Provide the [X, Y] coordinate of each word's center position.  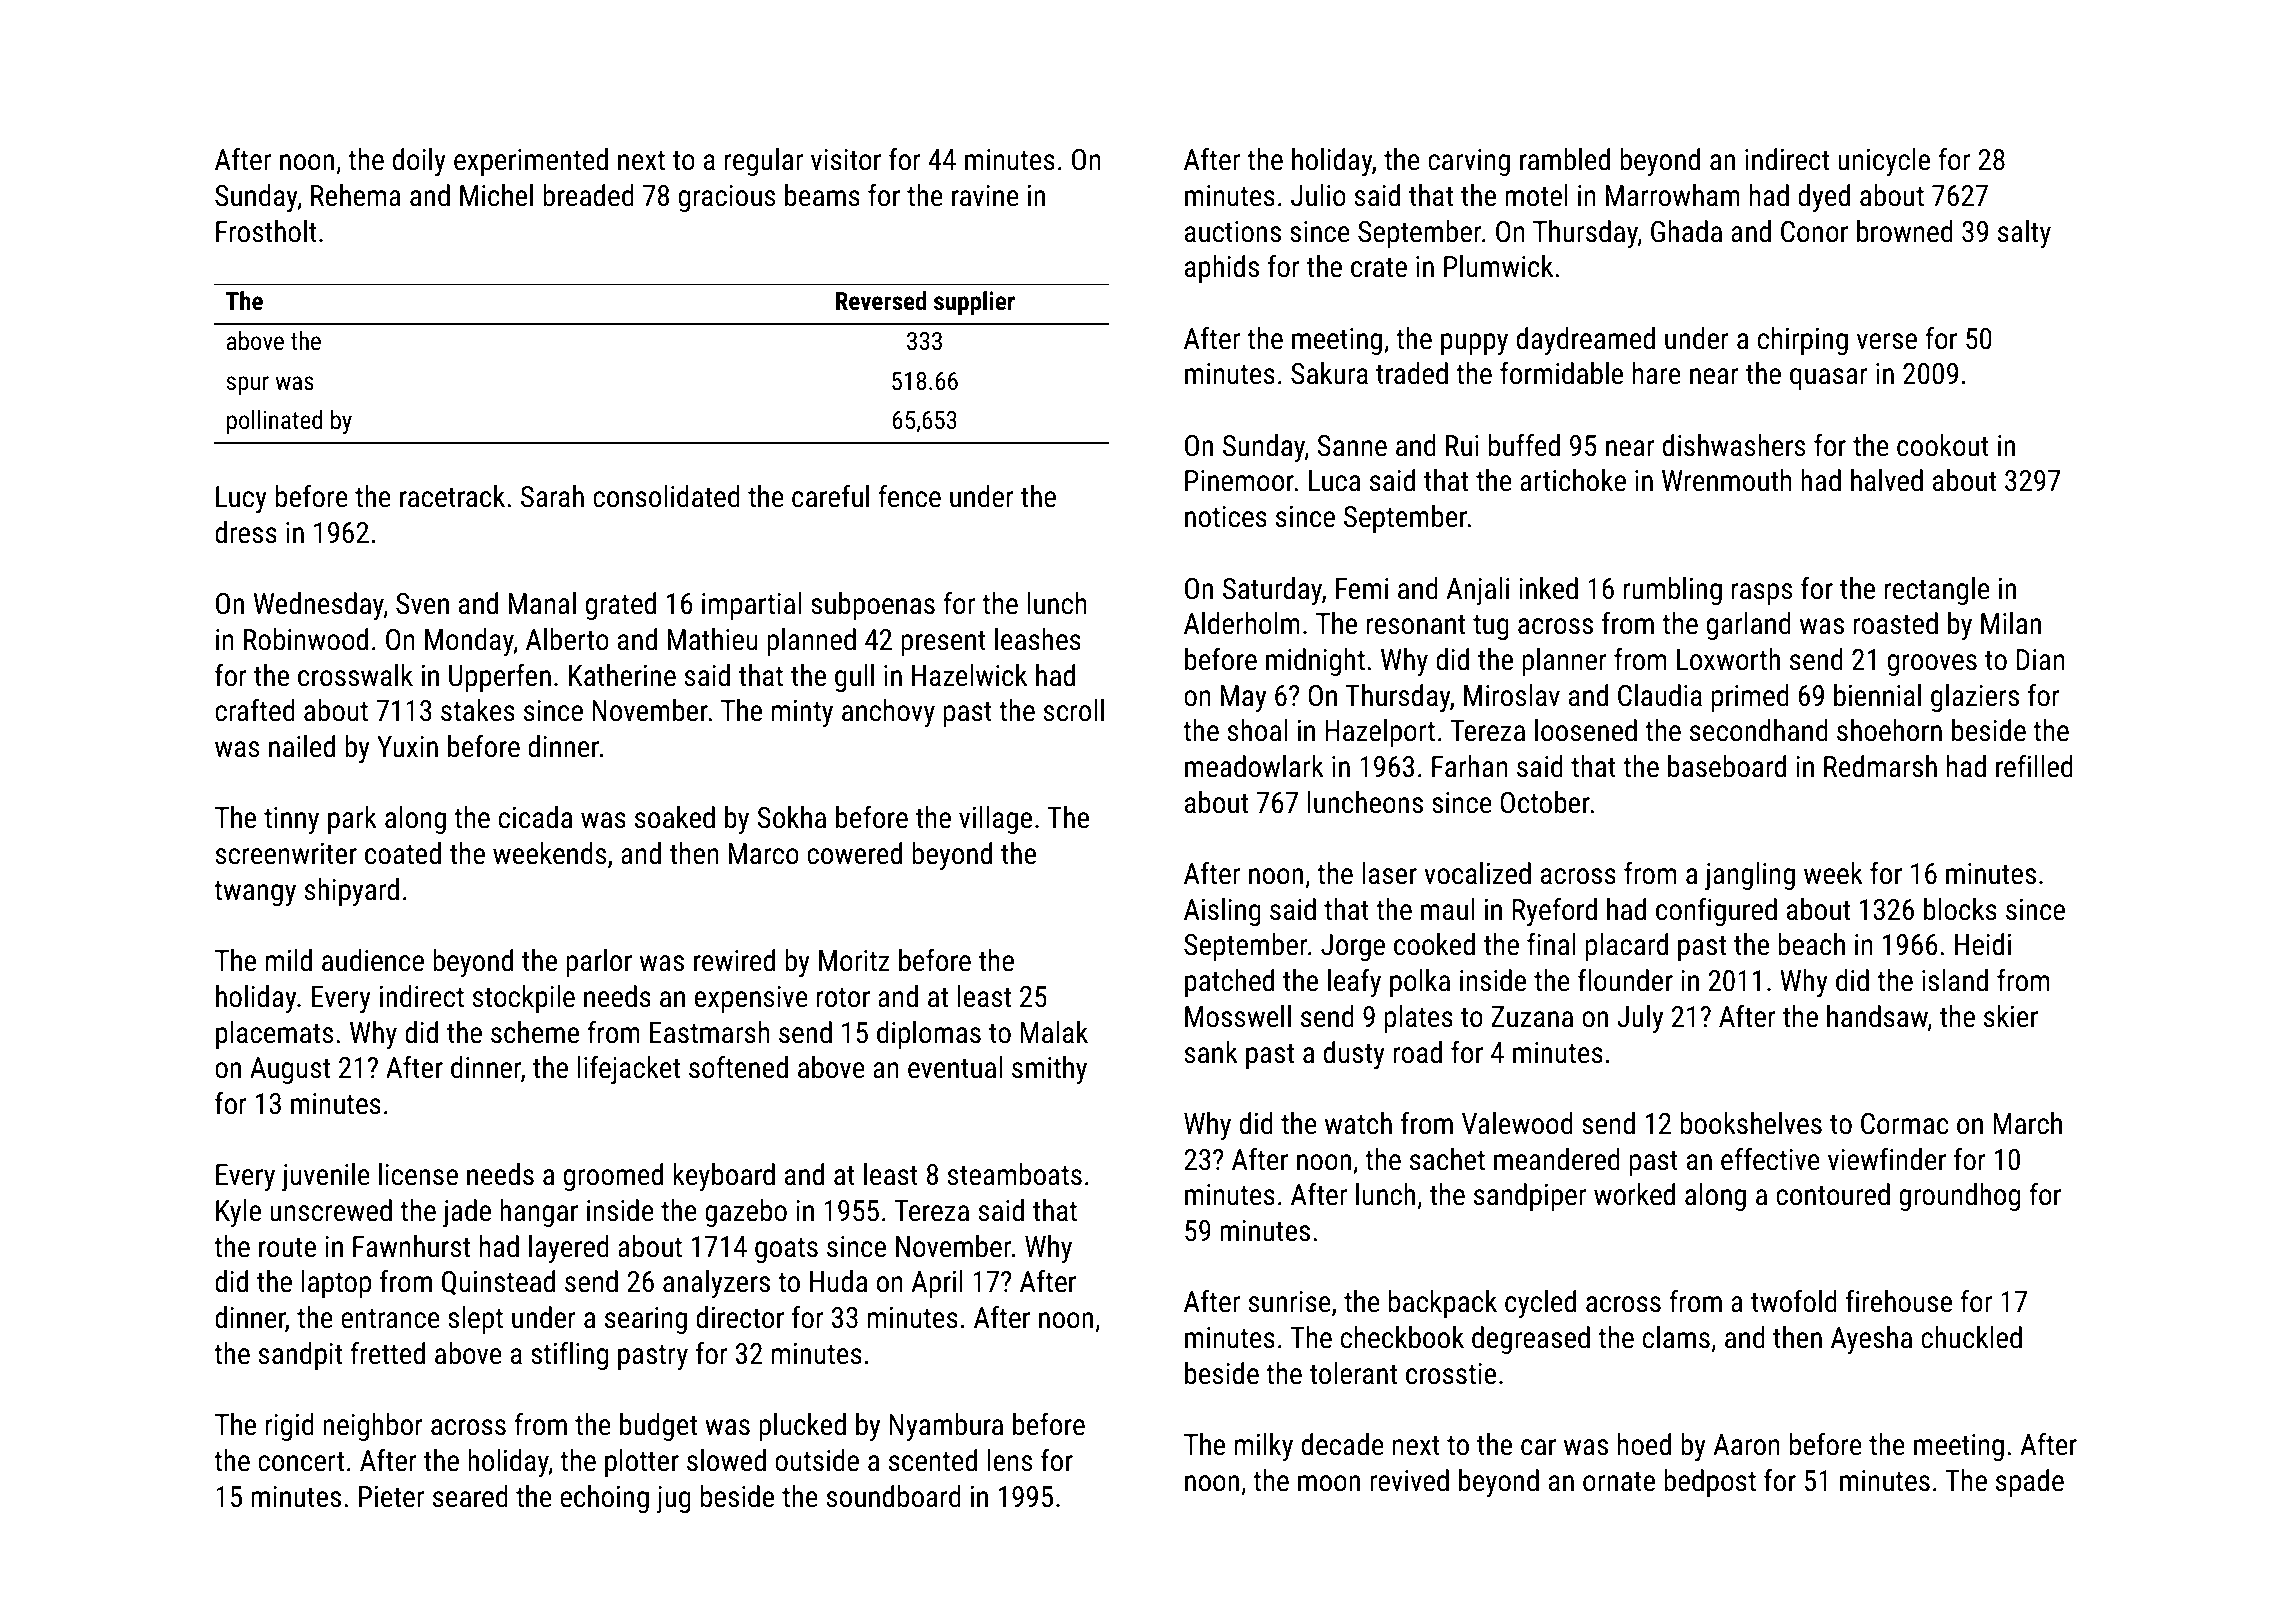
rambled [1565, 159]
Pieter [391, 1497]
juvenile [326, 1177]
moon [1329, 1483]
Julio [1318, 195]
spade [2030, 1483]
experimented [531, 162]
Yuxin [407, 747]
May [1243, 698]
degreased [1531, 1340]
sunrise [1290, 1302]
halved [1887, 480]
